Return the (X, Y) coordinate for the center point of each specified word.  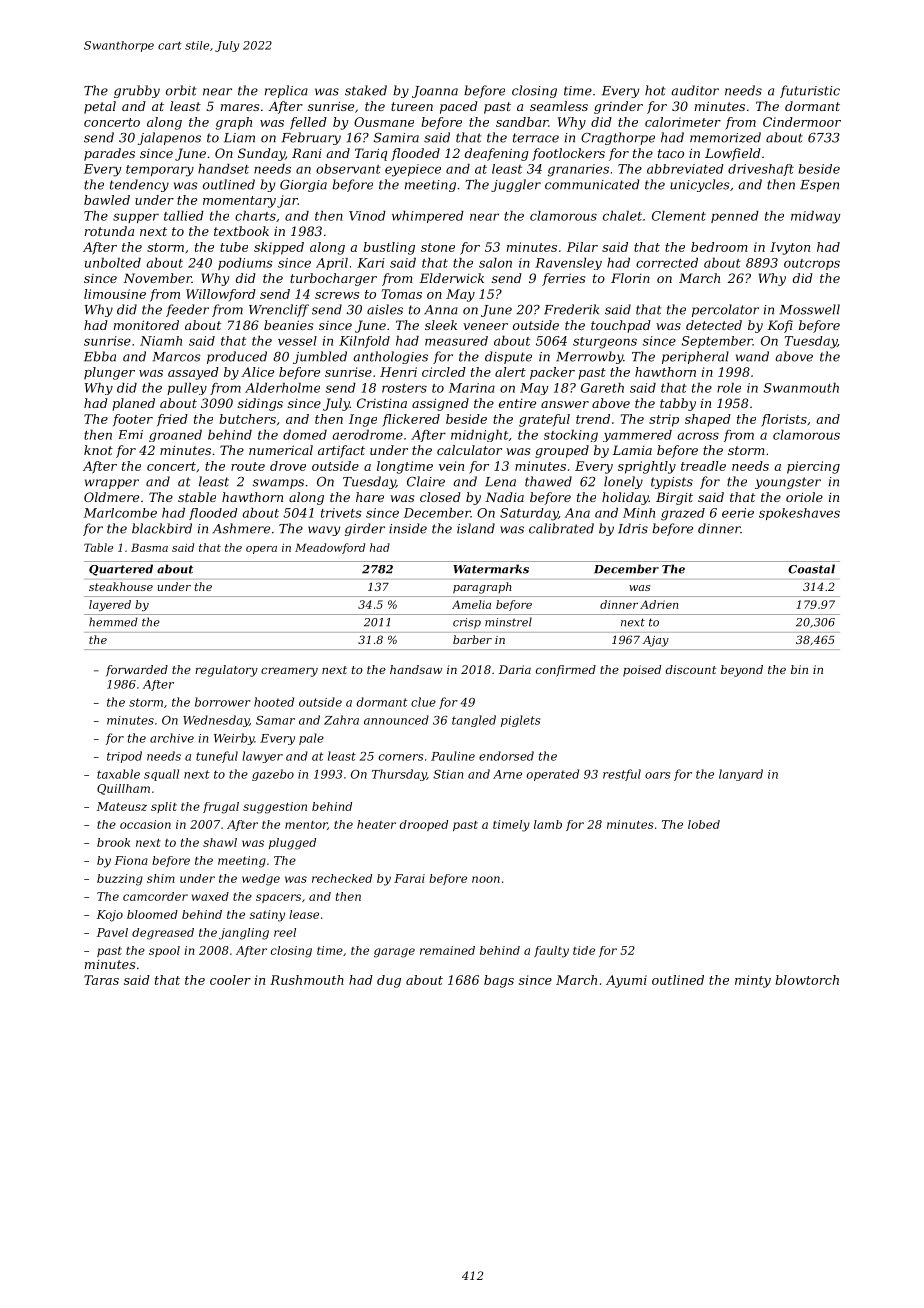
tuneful (217, 757)
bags (499, 981)
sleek (441, 325)
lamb (548, 824)
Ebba (100, 356)
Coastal (811, 569)
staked (366, 90)
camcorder (155, 896)
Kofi (780, 326)
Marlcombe (120, 513)
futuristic (810, 91)
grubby (137, 91)
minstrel (508, 622)
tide (584, 950)
